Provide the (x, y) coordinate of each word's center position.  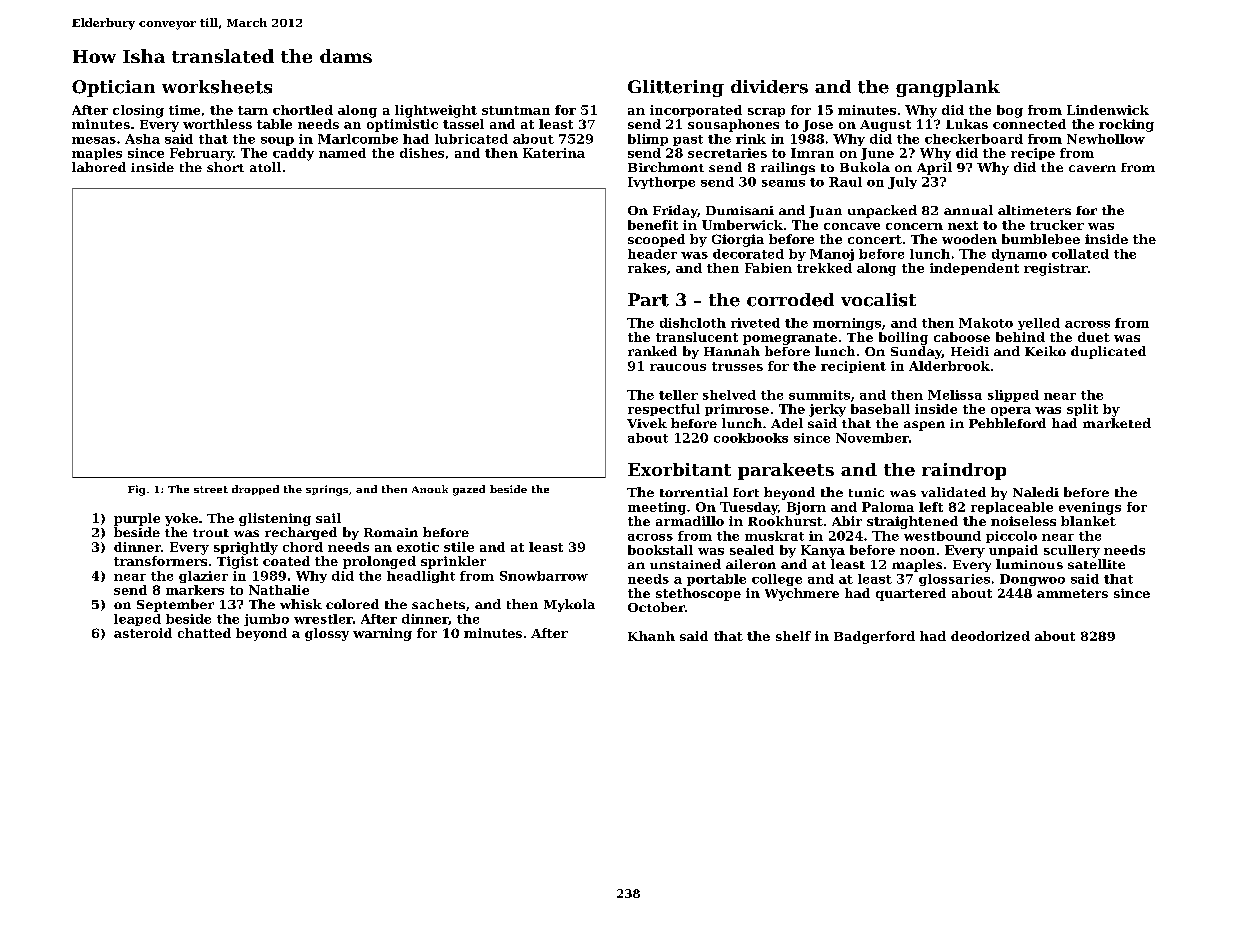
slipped (1013, 396)
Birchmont (666, 167)
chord (303, 547)
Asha (142, 139)
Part (648, 300)
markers (195, 590)
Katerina (554, 153)
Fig (136, 490)
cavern (1092, 168)
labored (99, 167)
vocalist (878, 300)
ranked (652, 351)
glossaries (954, 580)
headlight (421, 577)
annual (968, 210)
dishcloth (693, 323)
